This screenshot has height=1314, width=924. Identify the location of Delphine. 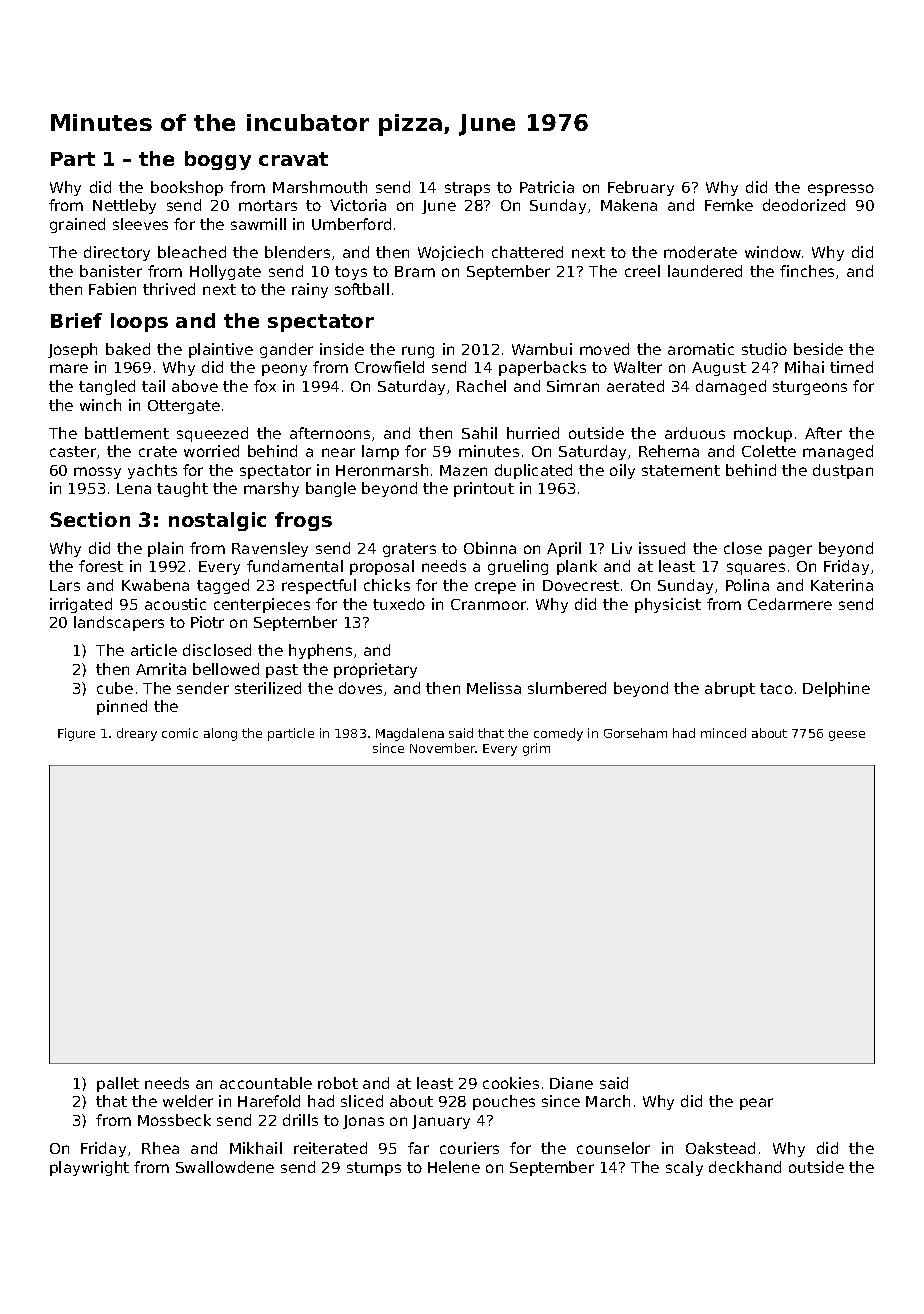
(836, 689).
